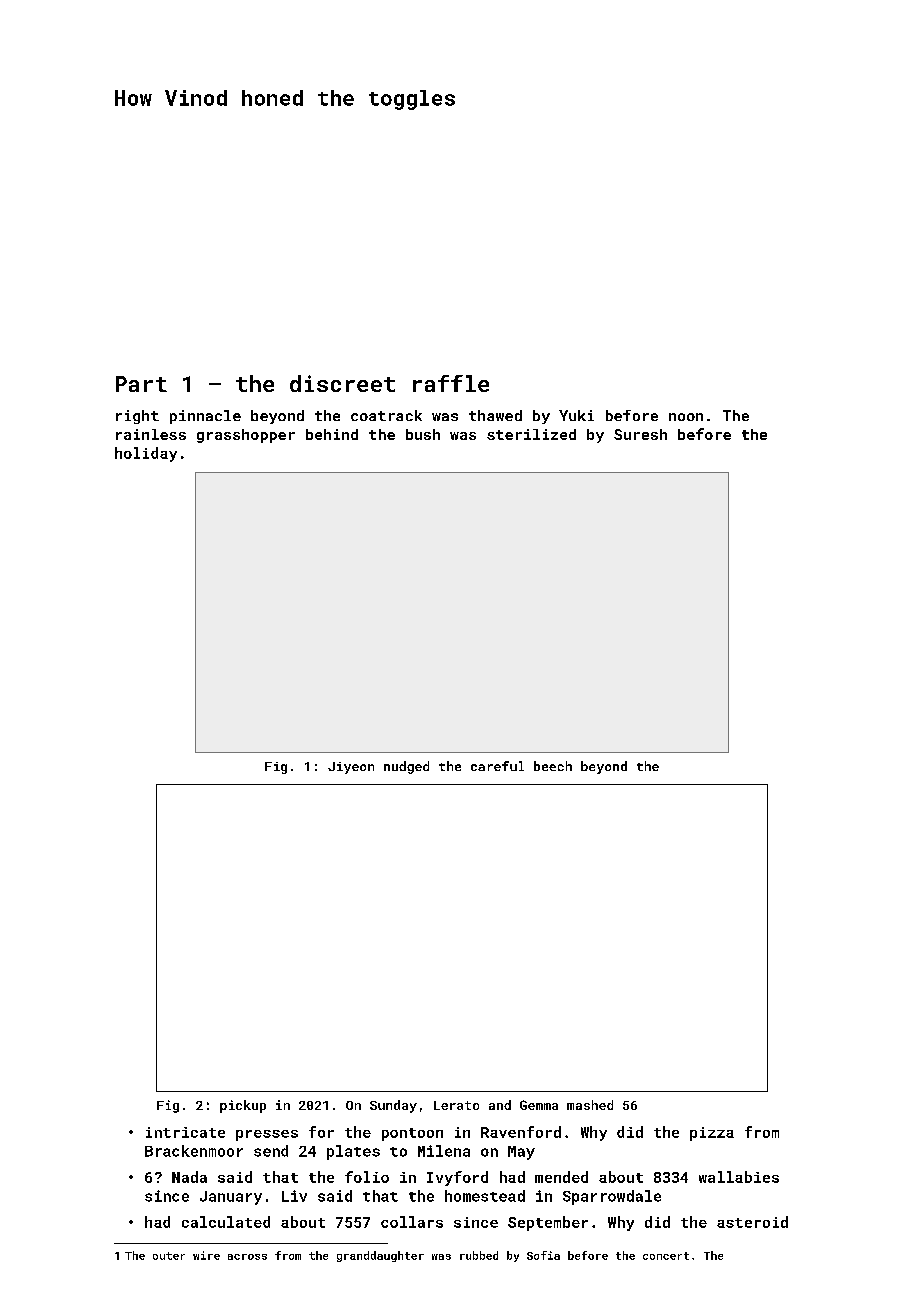  I want to click on January, so click(231, 1198).
